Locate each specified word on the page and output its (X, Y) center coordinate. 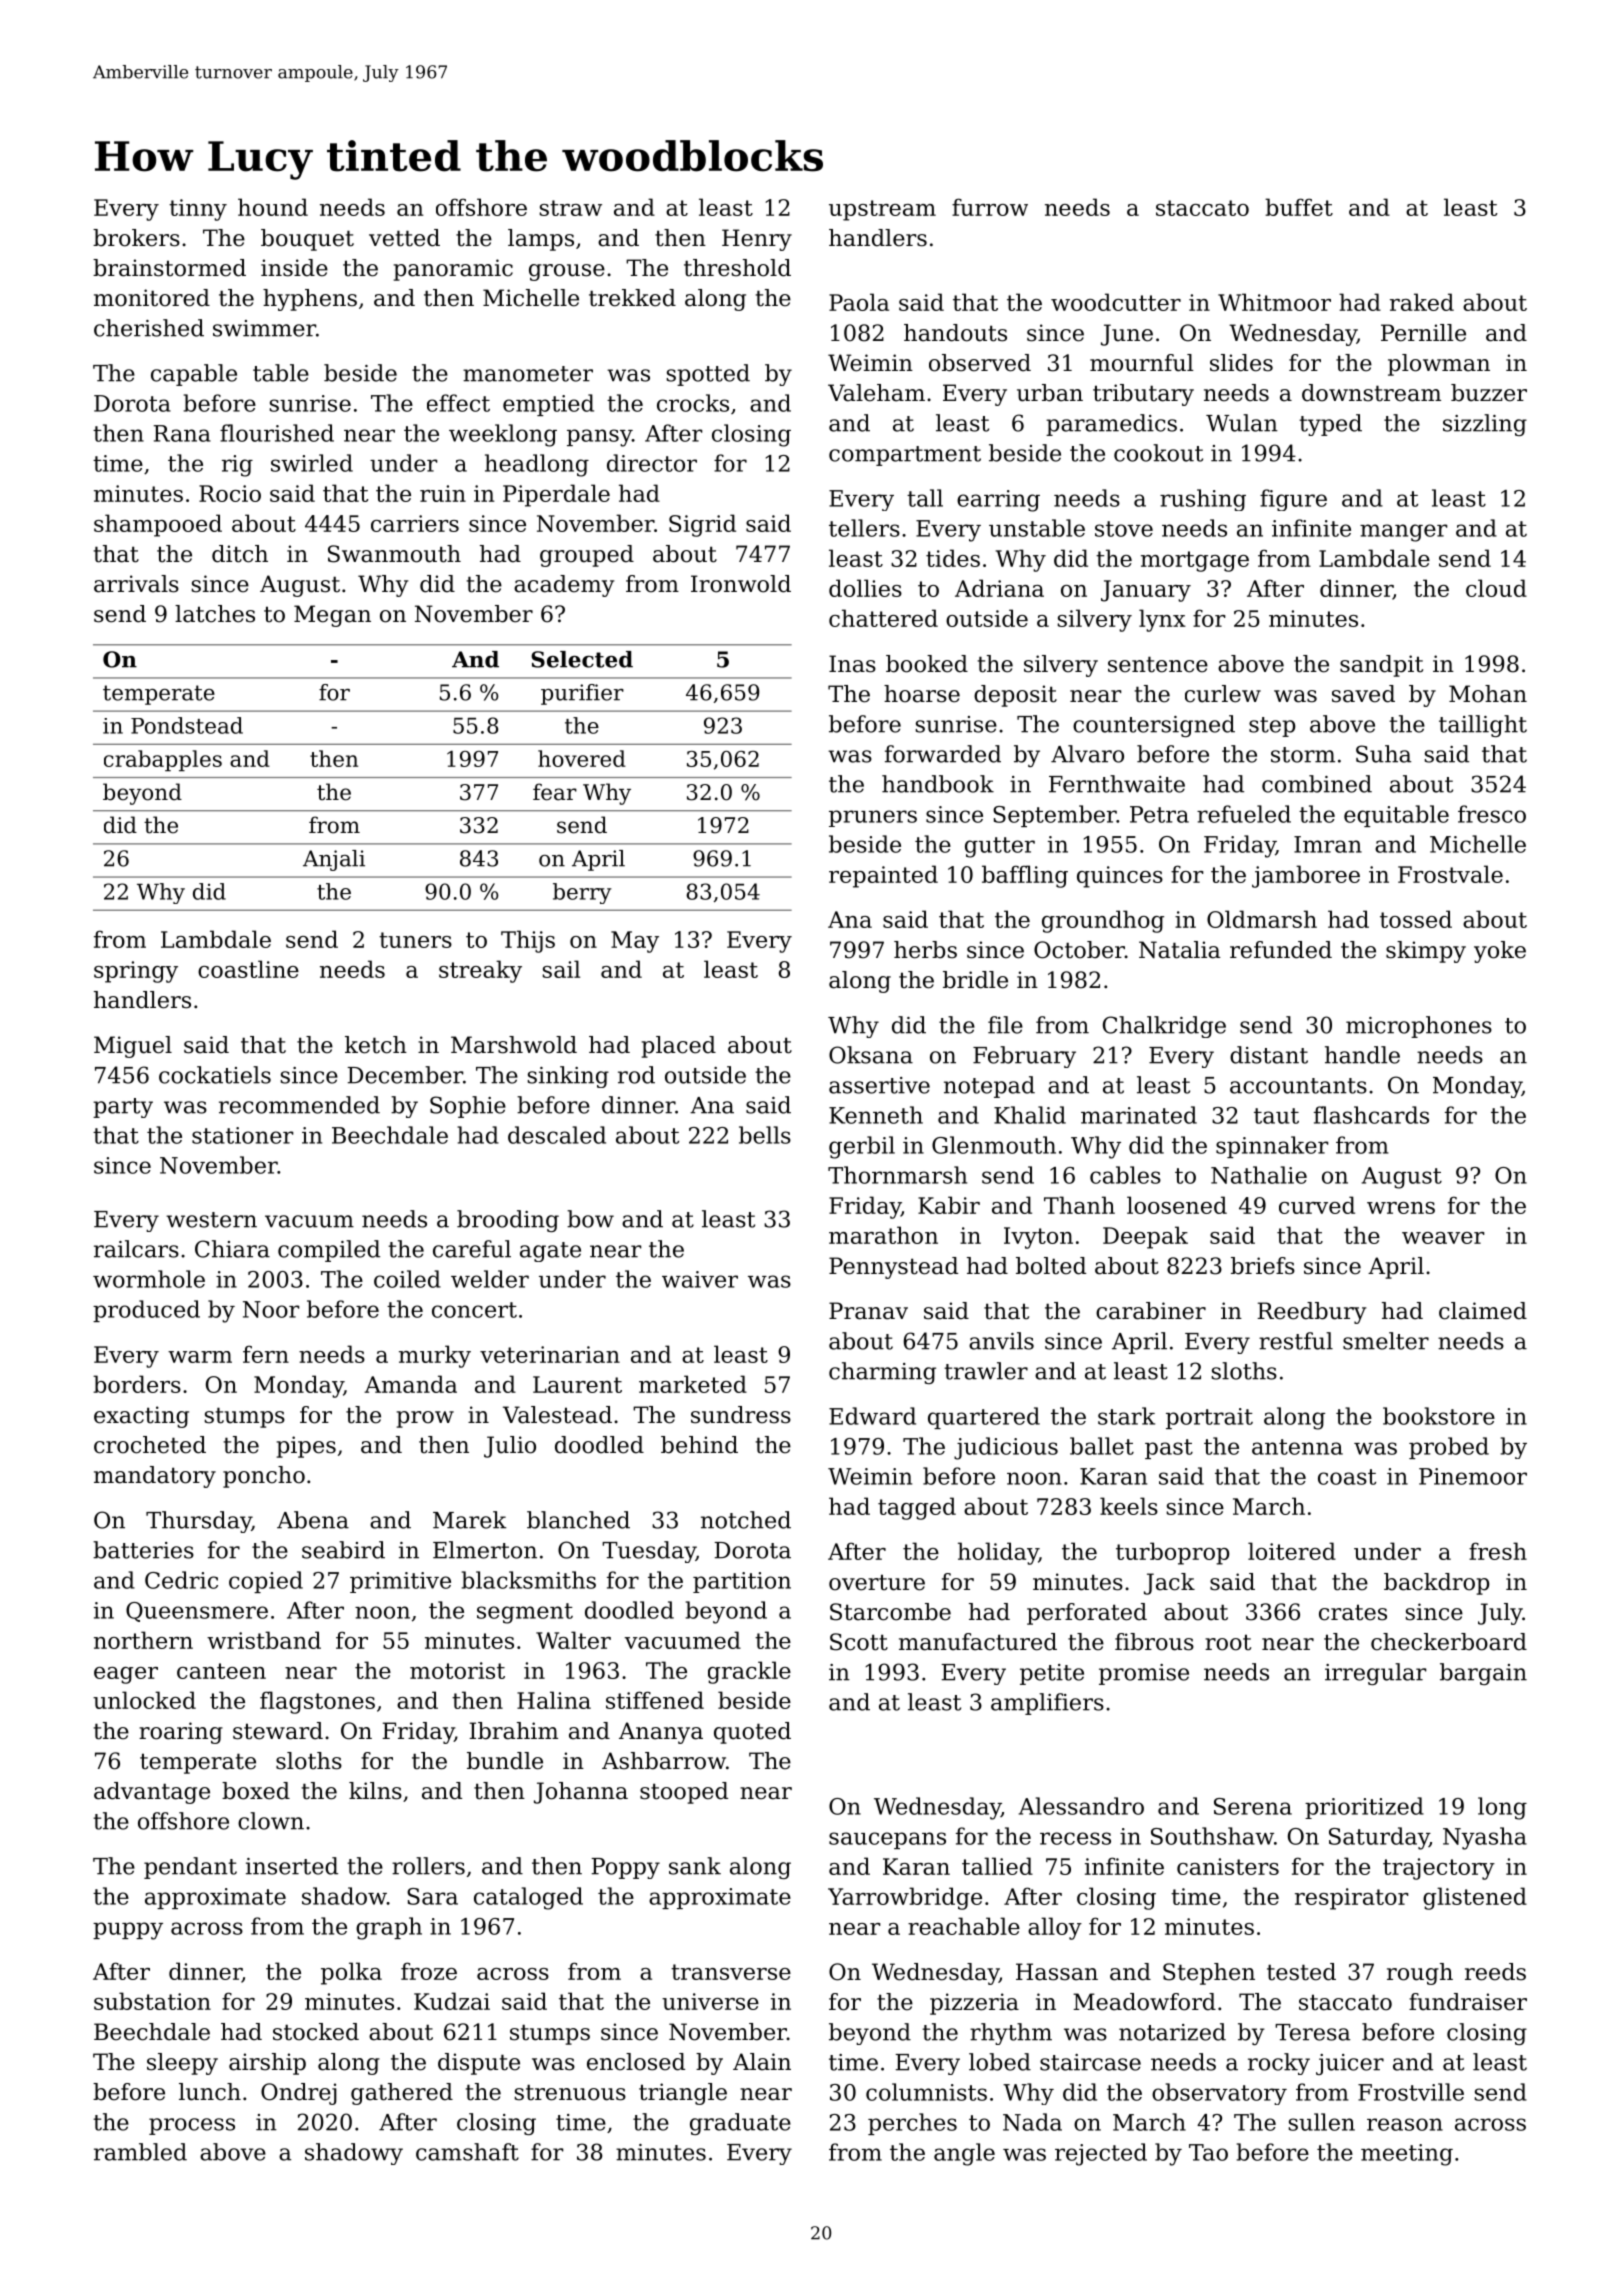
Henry (757, 240)
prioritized (1364, 1808)
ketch (376, 1045)
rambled (140, 2152)
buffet (1299, 207)
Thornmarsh (897, 1175)
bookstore (1439, 1416)
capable (194, 375)
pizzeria (974, 2004)
